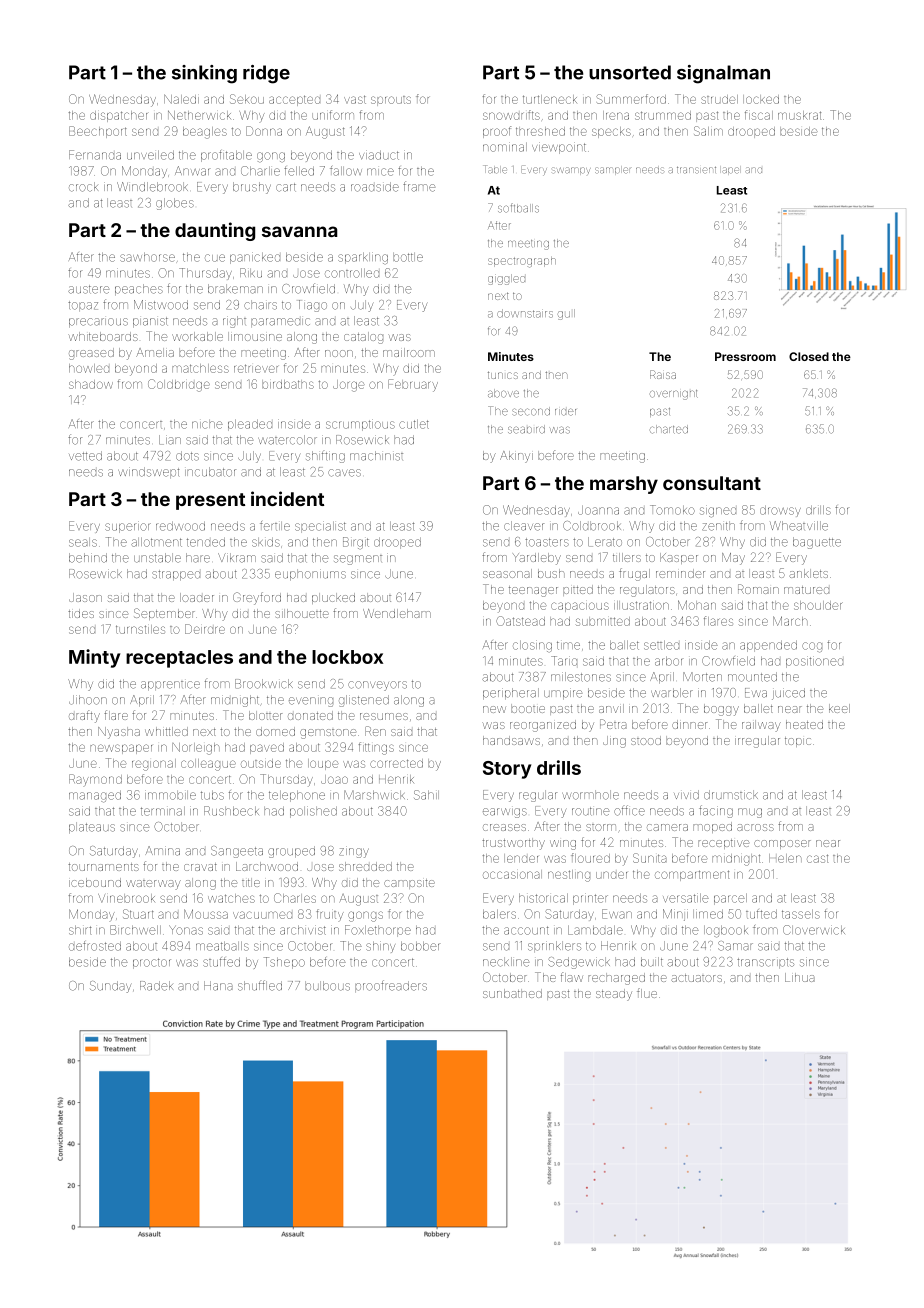 This page has width=924, height=1308. Describe the element at coordinates (663, 115) in the page. I see `strummed` at that location.
